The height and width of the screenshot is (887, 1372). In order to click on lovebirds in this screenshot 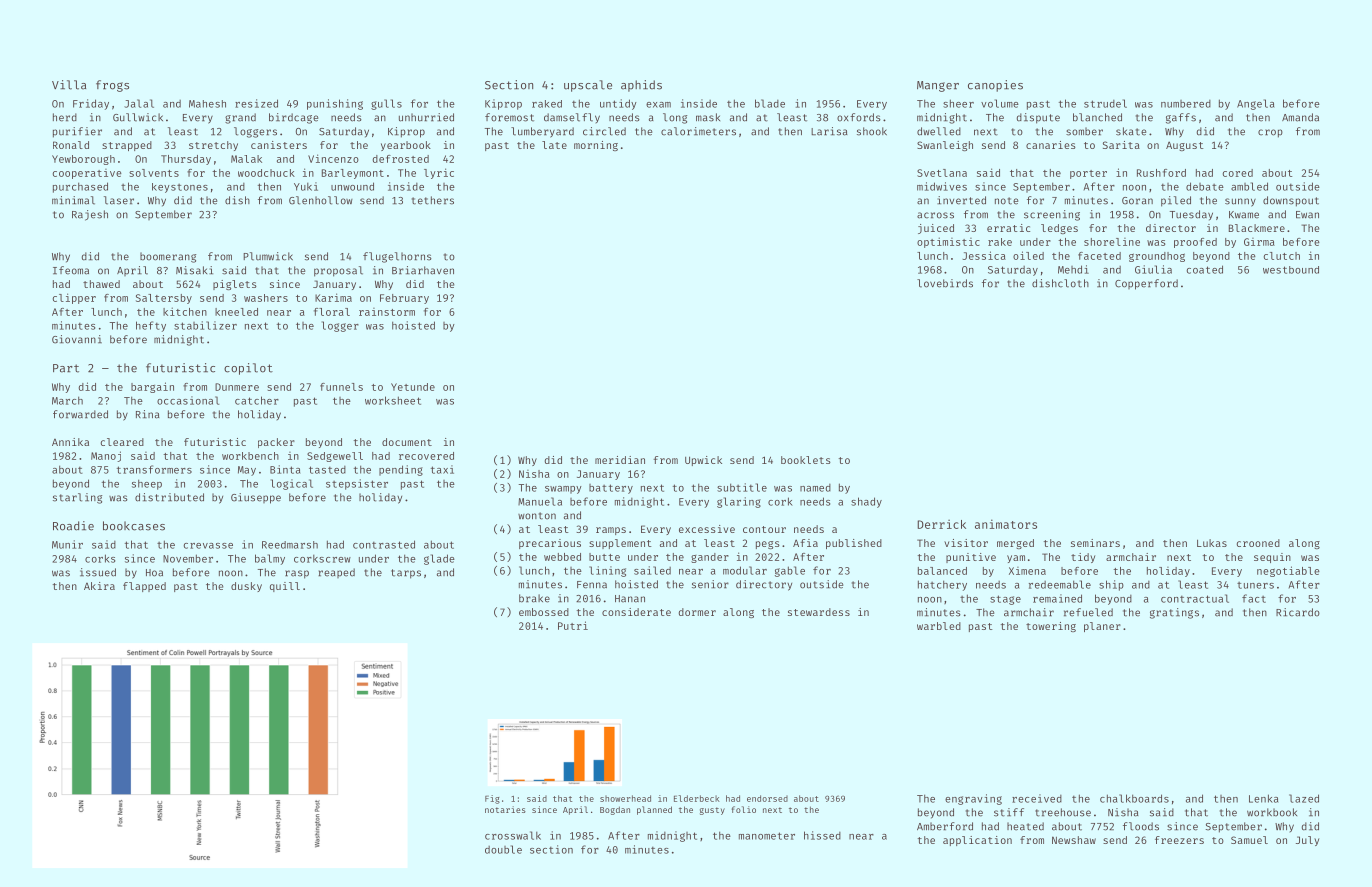, I will do `click(945, 283)`.
